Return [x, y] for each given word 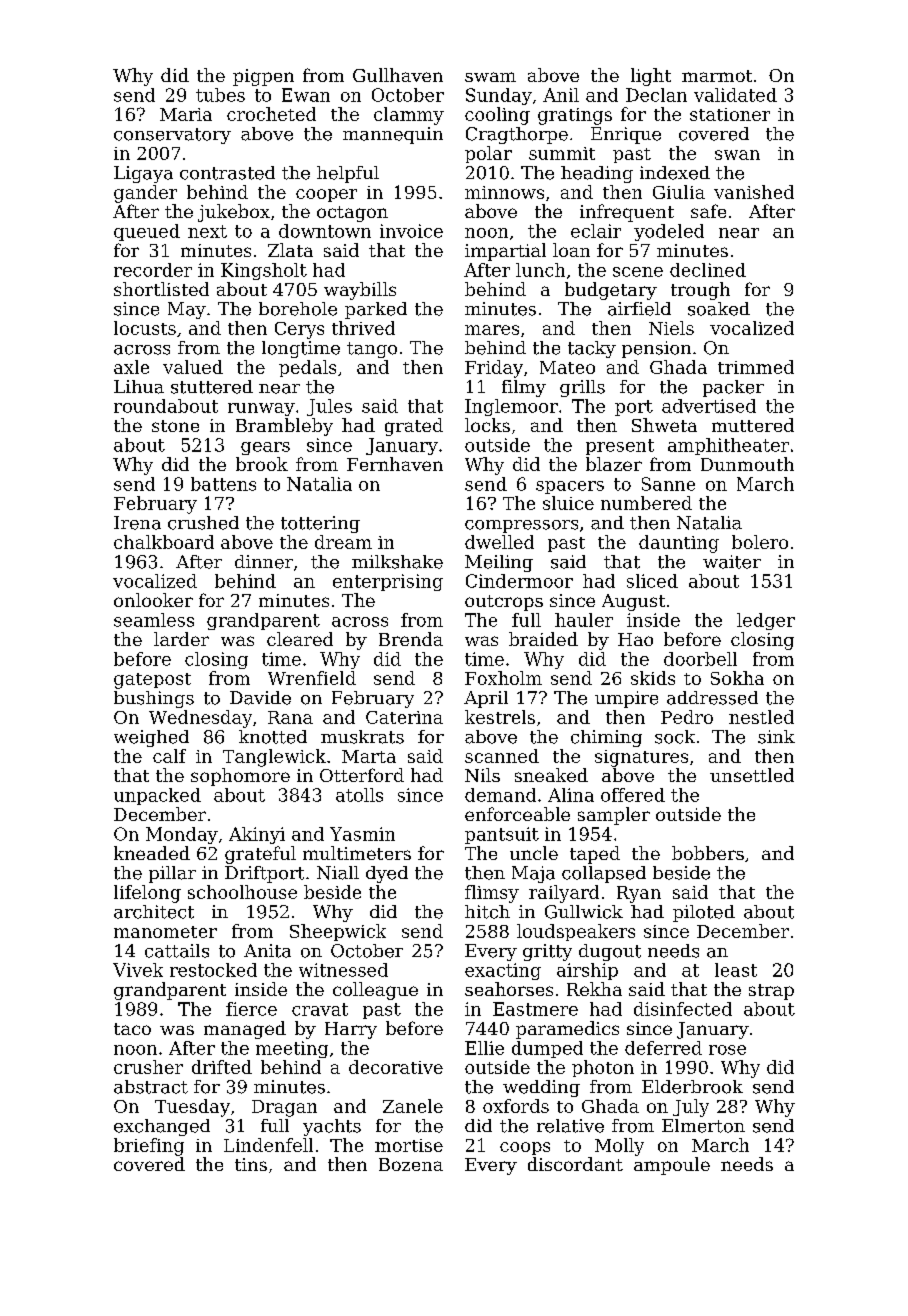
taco [132, 1029]
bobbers [708, 853]
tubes [220, 95]
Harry [351, 1030]
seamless [154, 620]
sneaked [551, 775]
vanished [754, 192]
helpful [348, 174]
